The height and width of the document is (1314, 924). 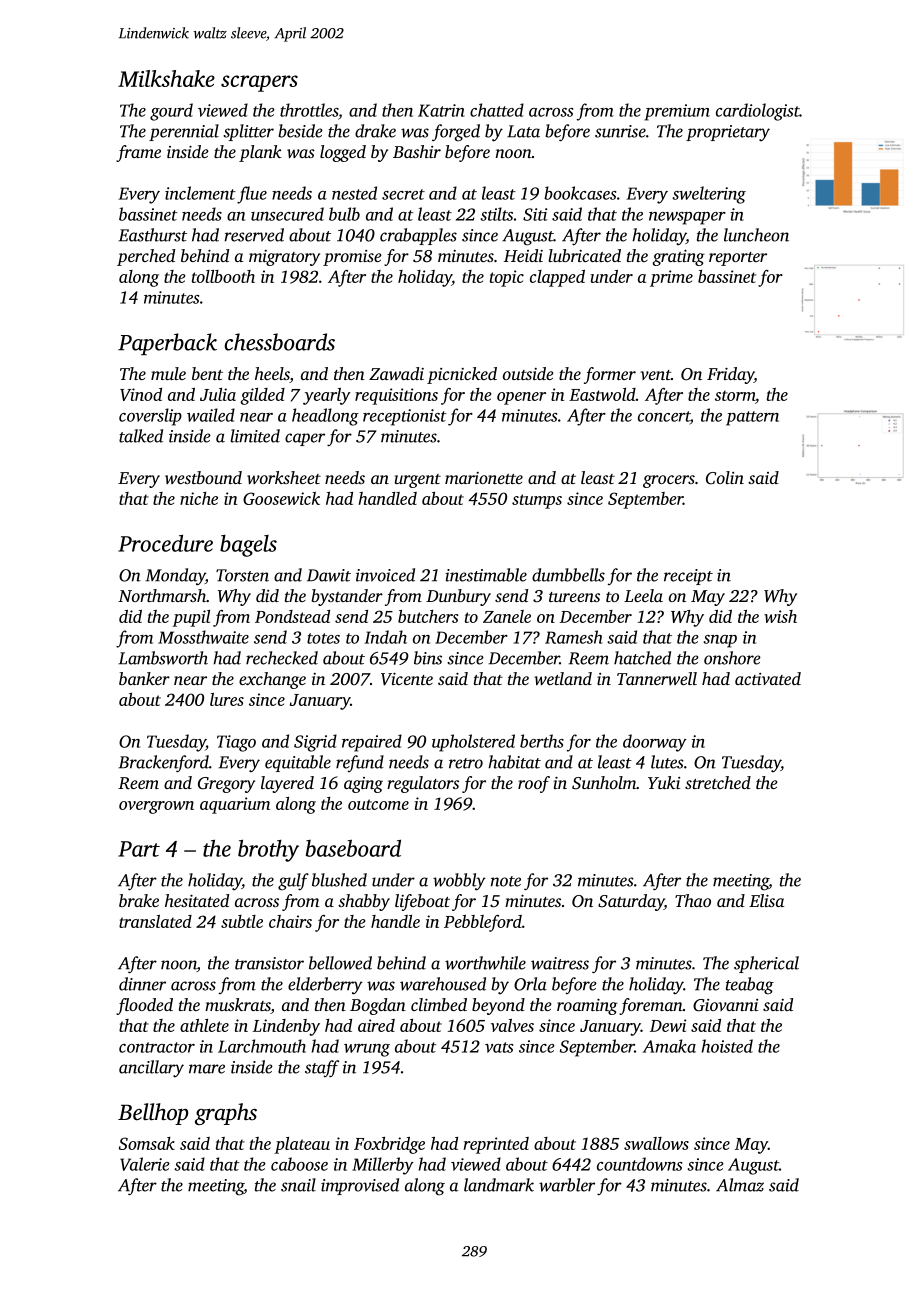 What do you see at coordinates (688, 577) in the document?
I see `receipt` at bounding box center [688, 577].
